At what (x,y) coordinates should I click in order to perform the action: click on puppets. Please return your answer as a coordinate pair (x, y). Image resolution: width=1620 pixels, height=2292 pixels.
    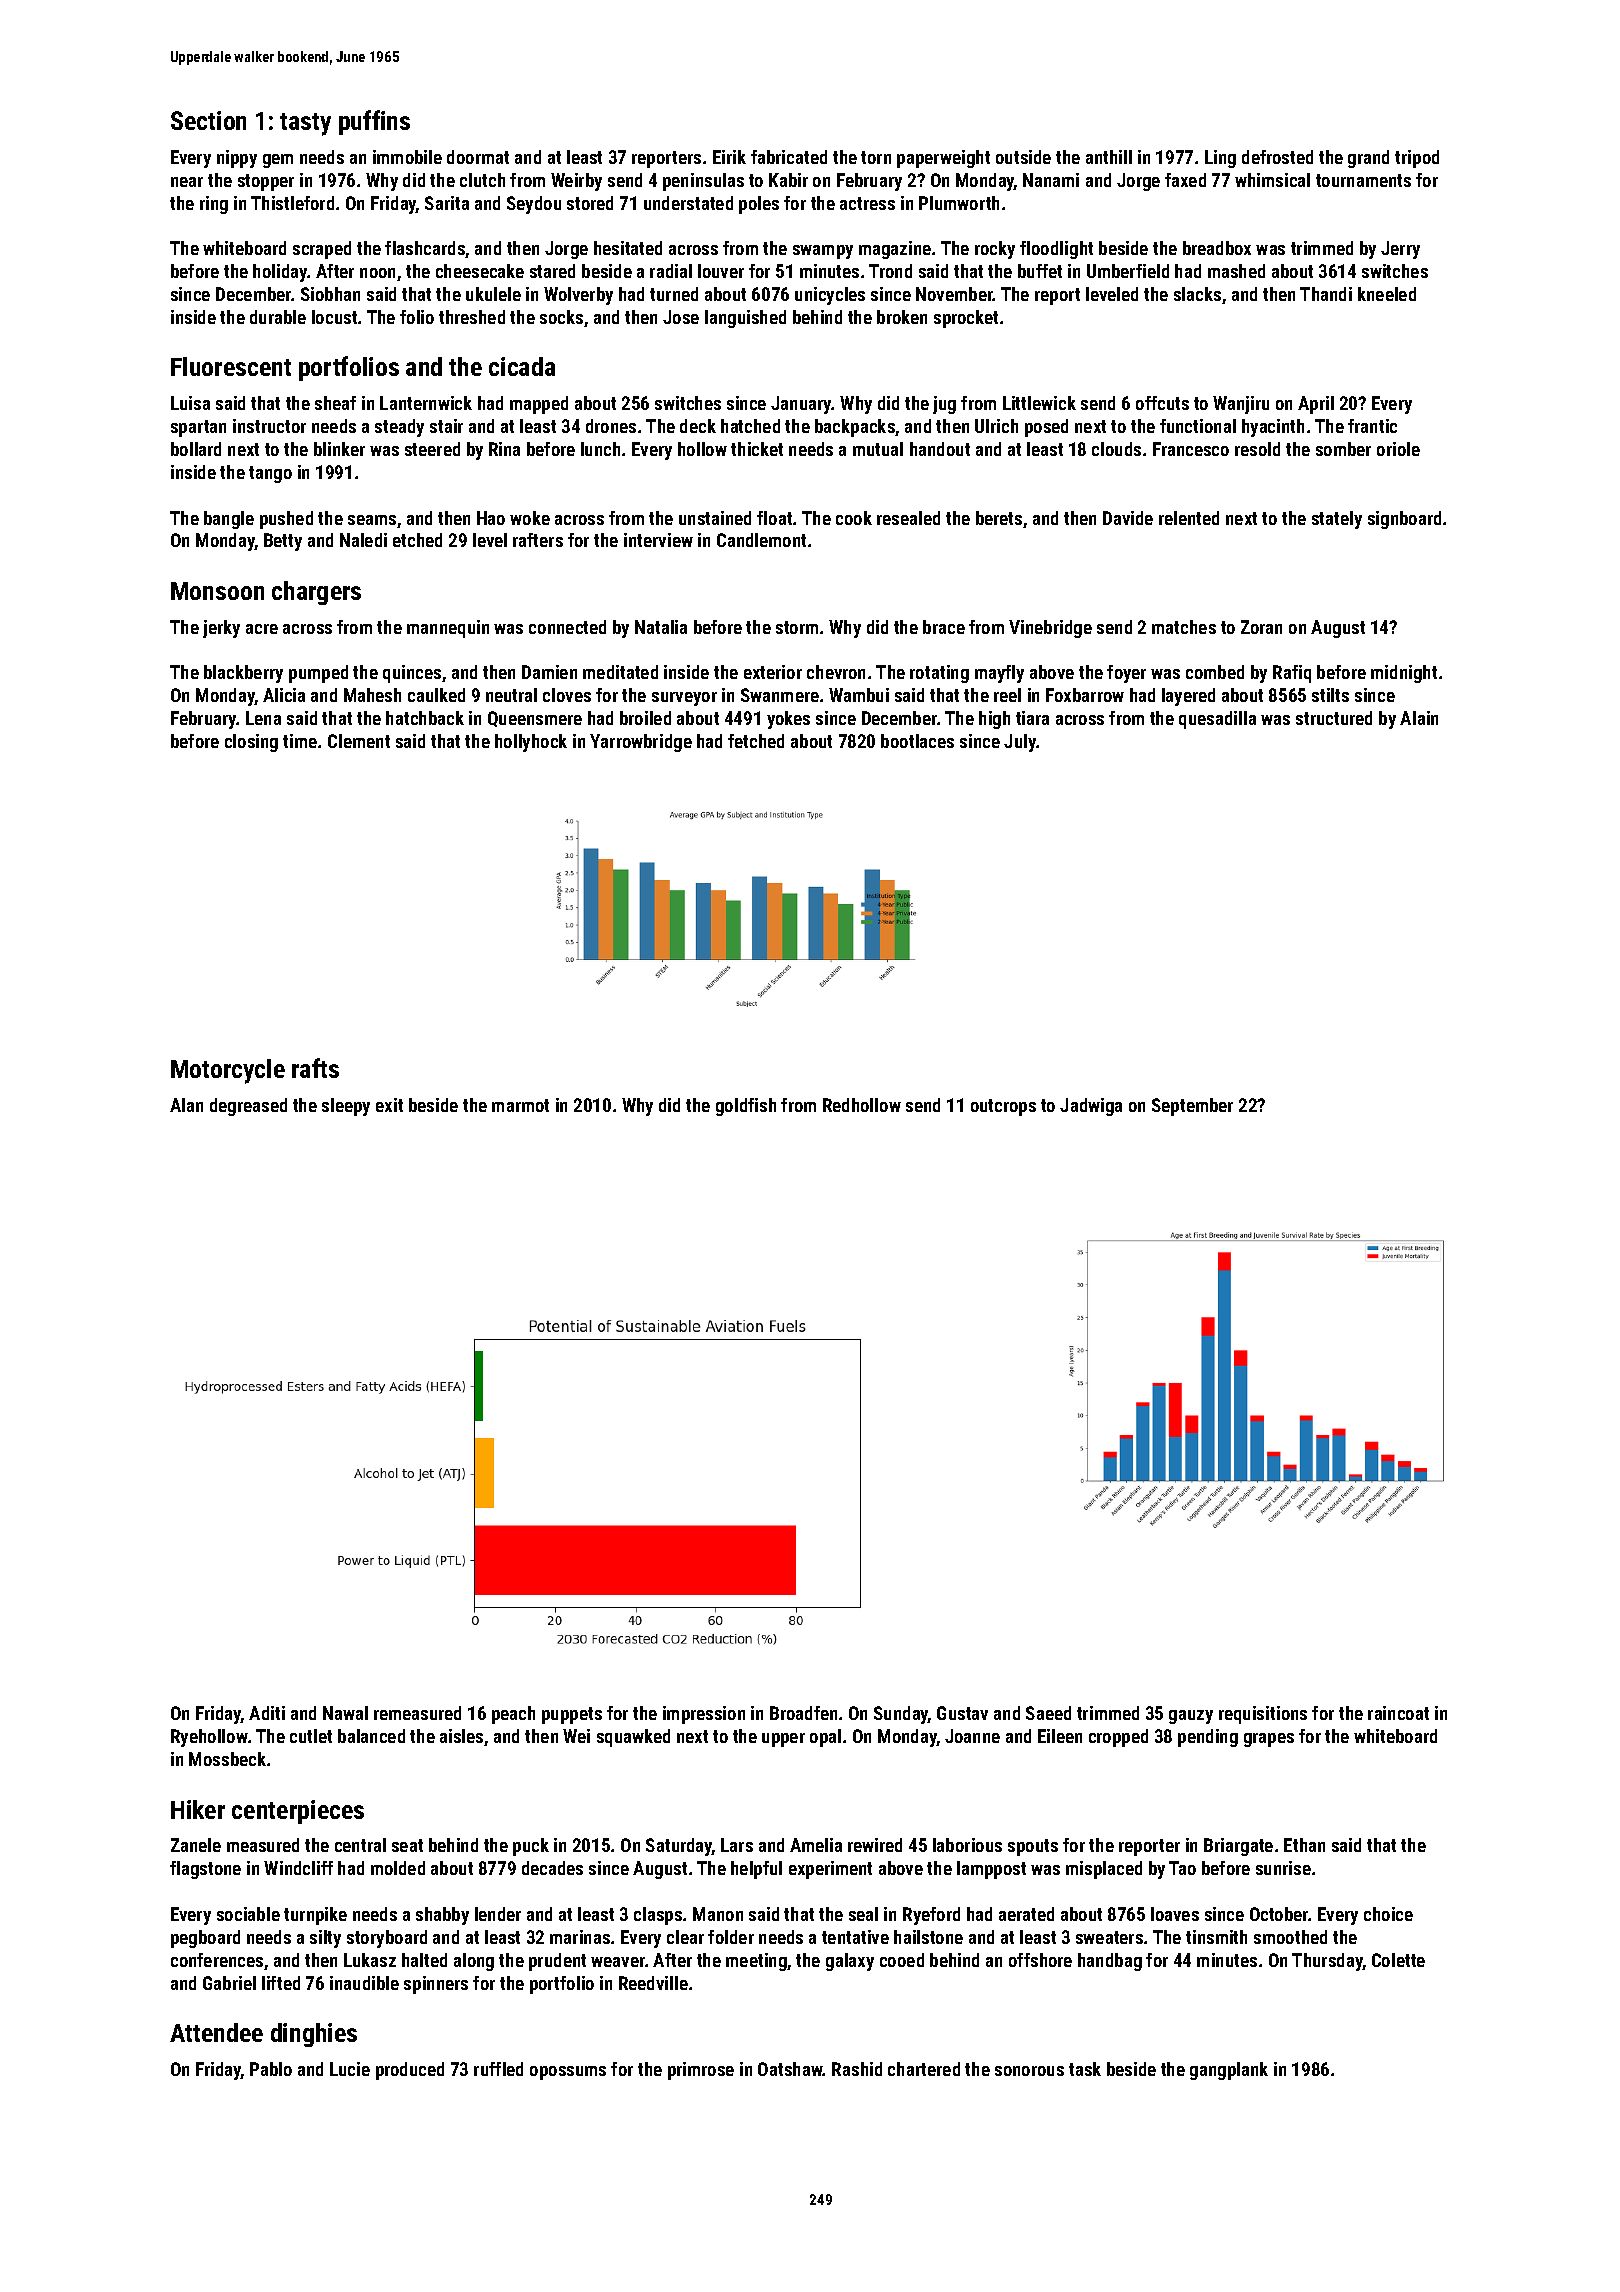
    Looking at the image, I should click on (572, 1715).
